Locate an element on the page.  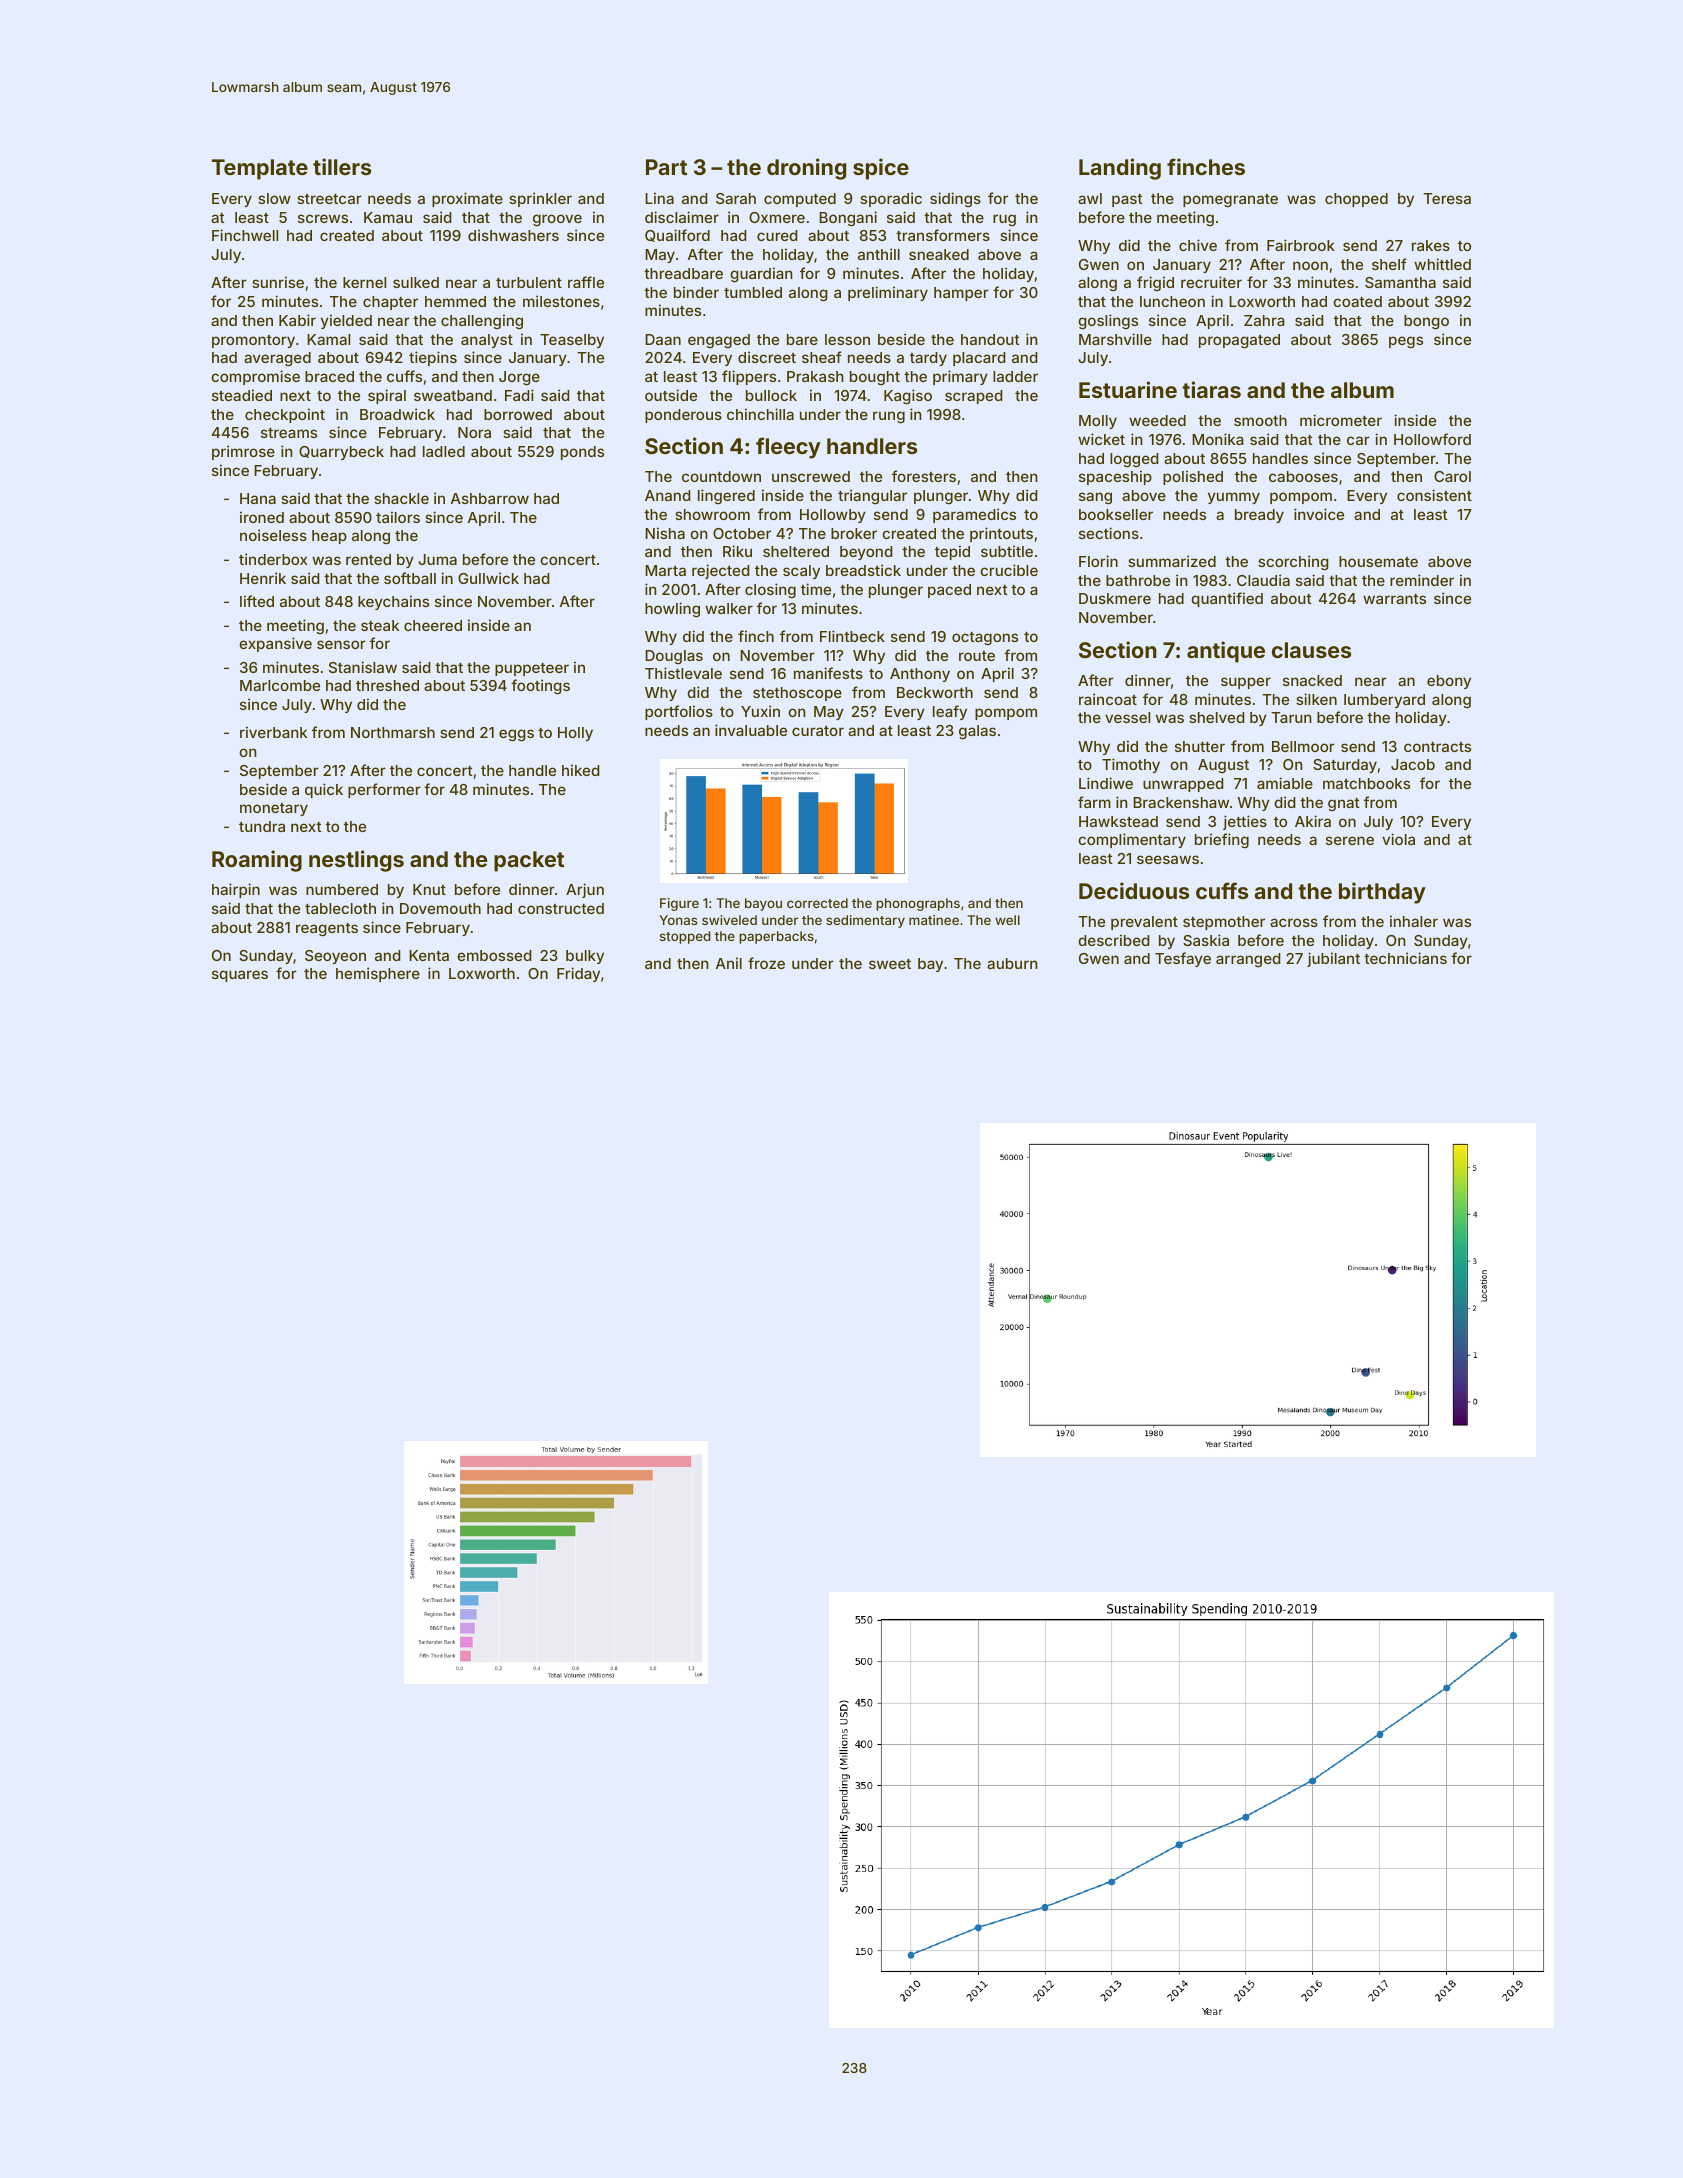
Fairbrook is located at coordinates (1301, 245).
